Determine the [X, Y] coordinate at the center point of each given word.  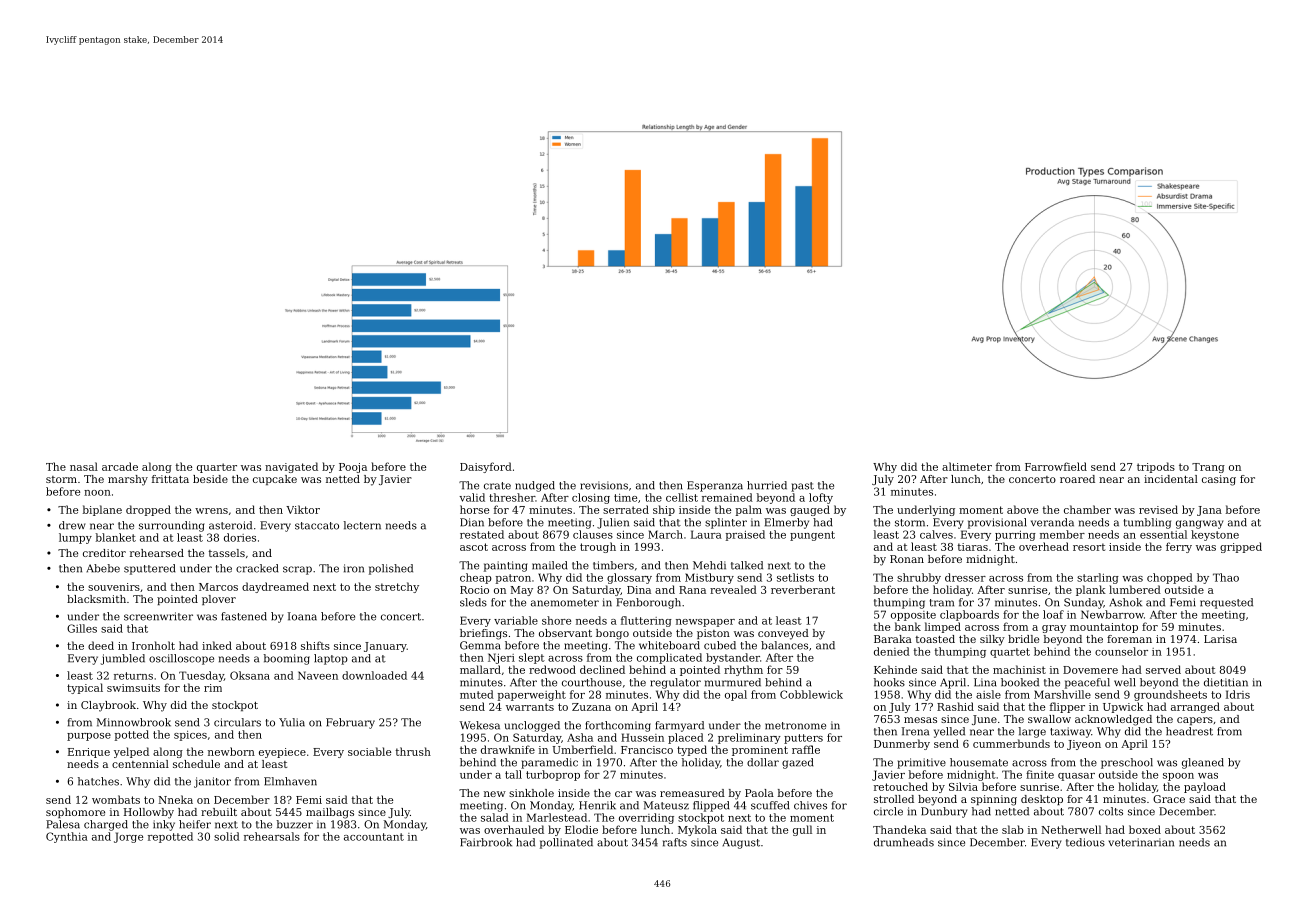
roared [1077, 479]
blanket [116, 537]
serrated [626, 509]
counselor [1121, 651]
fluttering [646, 621]
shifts [315, 645]
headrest [1189, 731]
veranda [1052, 522]
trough [598, 547]
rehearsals [272, 836]
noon [97, 493]
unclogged [532, 726]
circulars [237, 722]
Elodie [581, 829]
